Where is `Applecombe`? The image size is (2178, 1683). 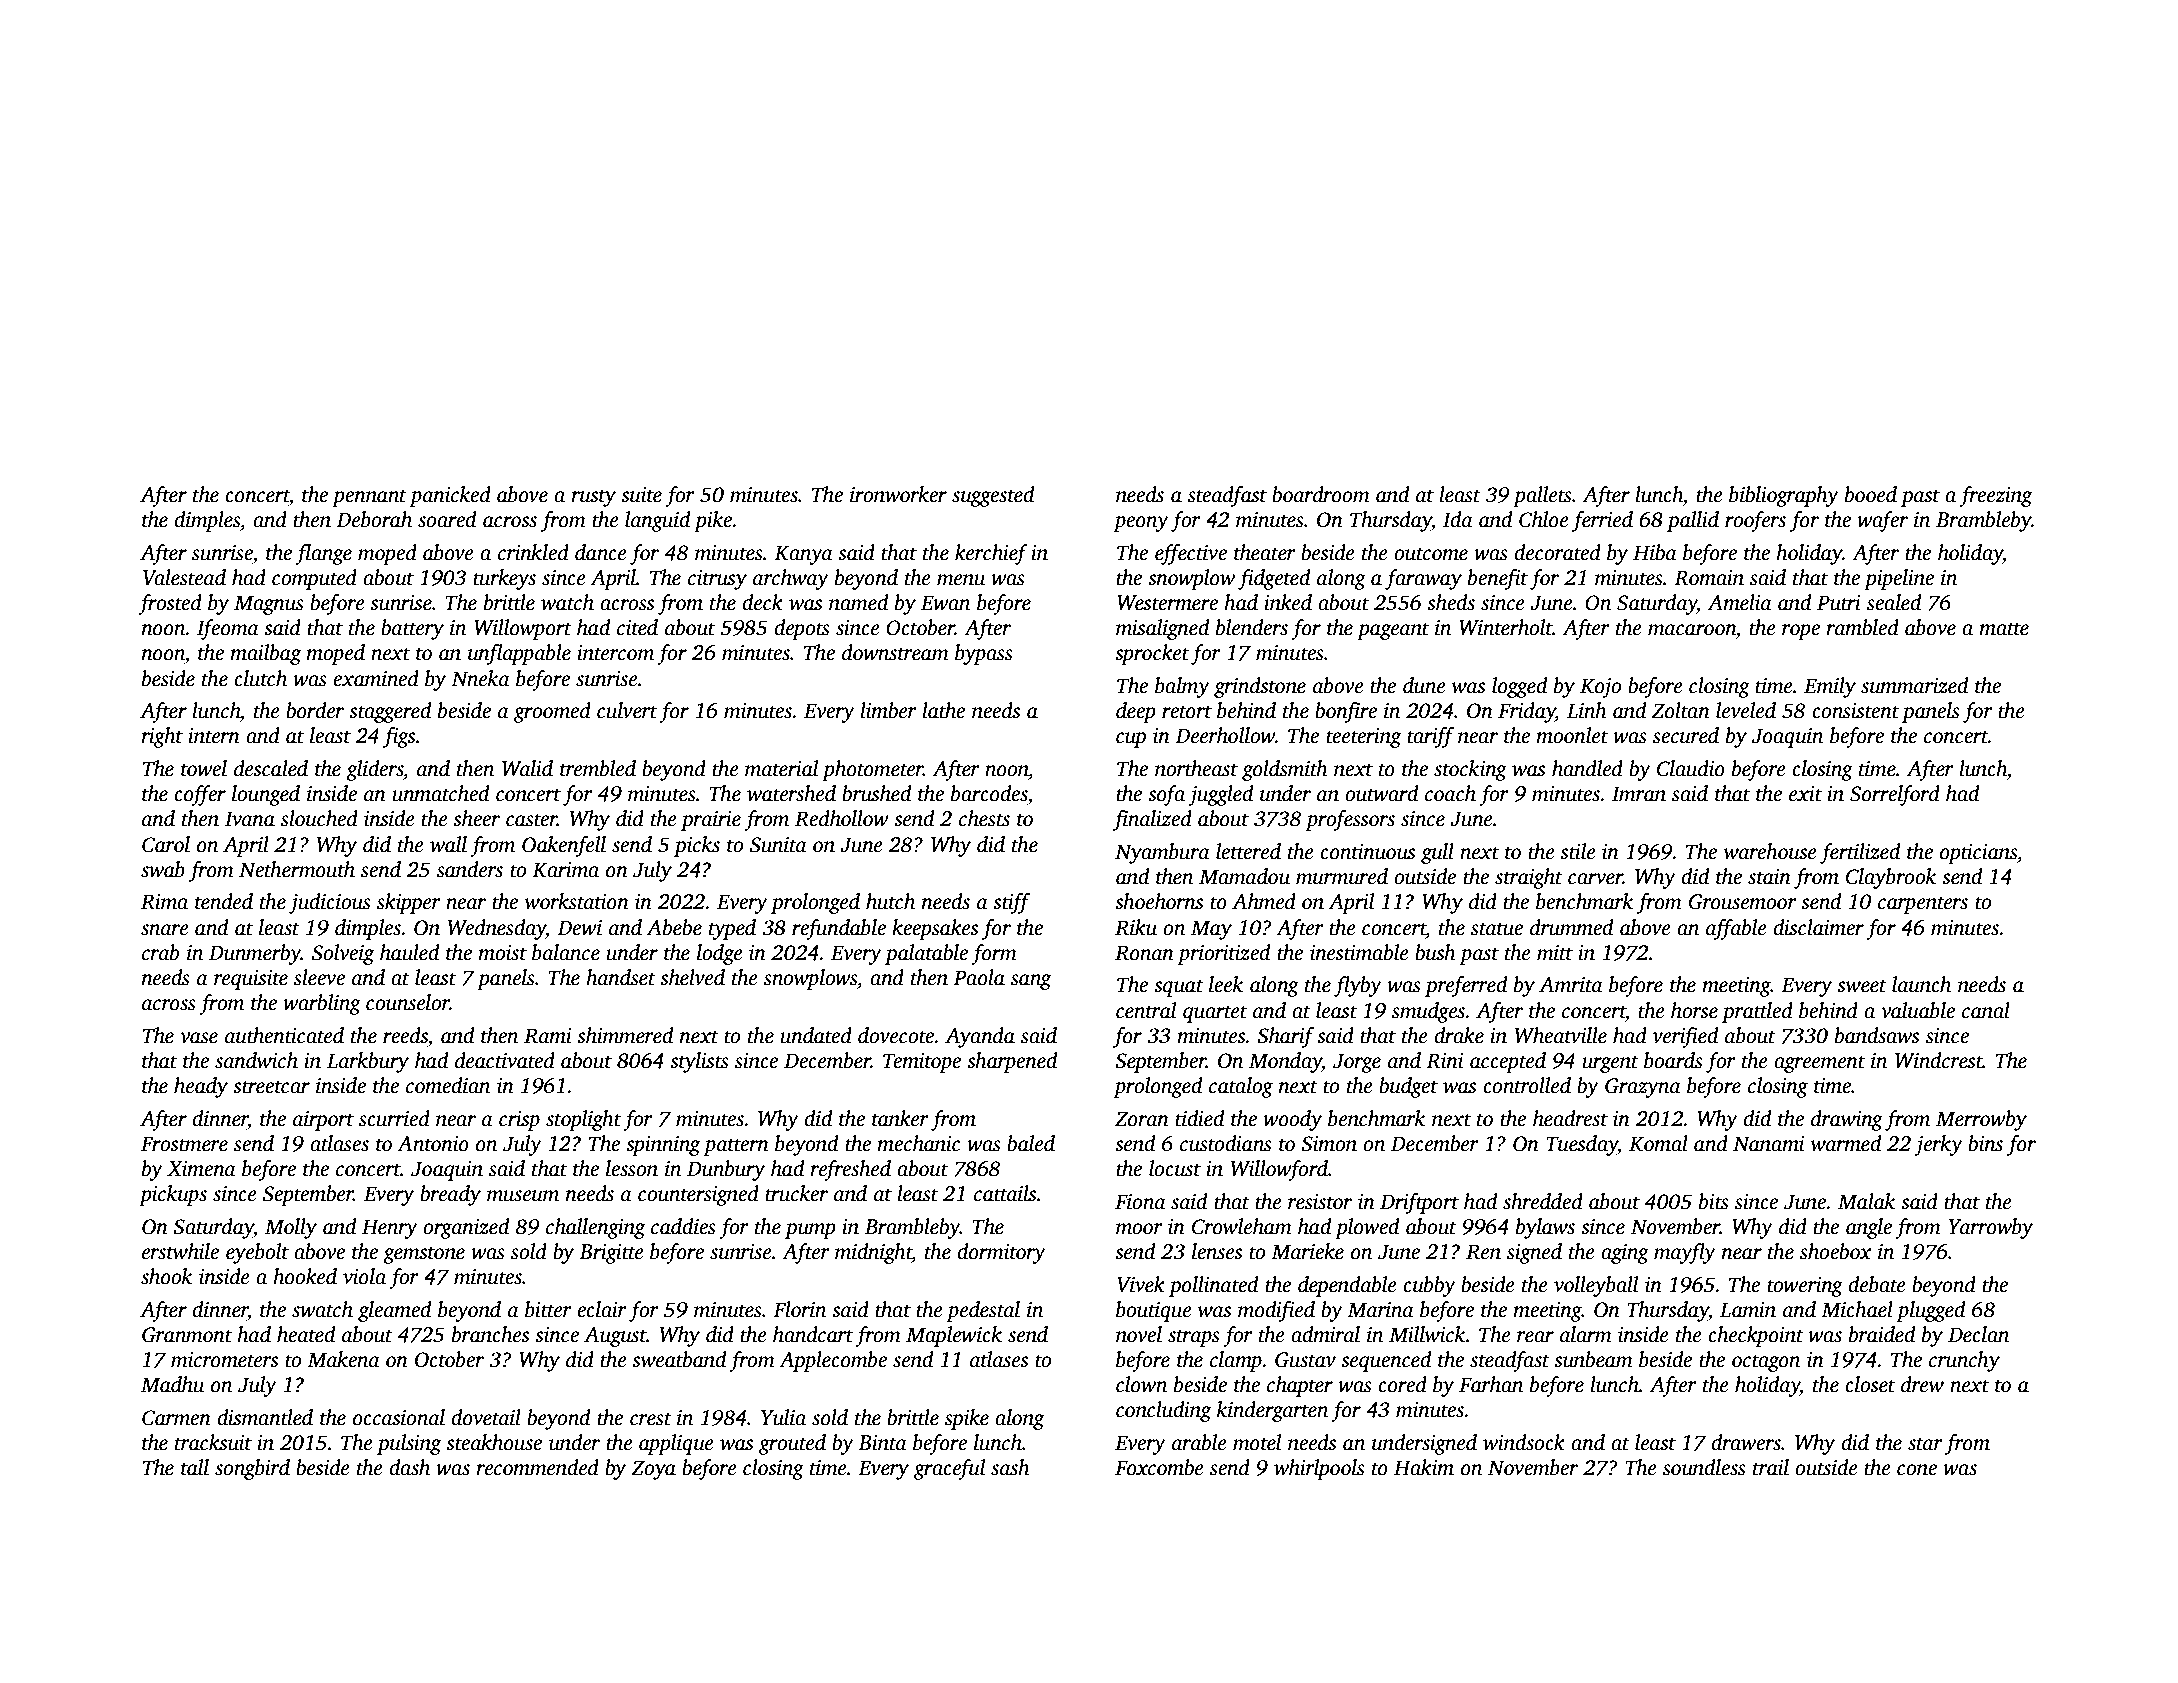 Applecombe is located at coordinates (833, 1361).
